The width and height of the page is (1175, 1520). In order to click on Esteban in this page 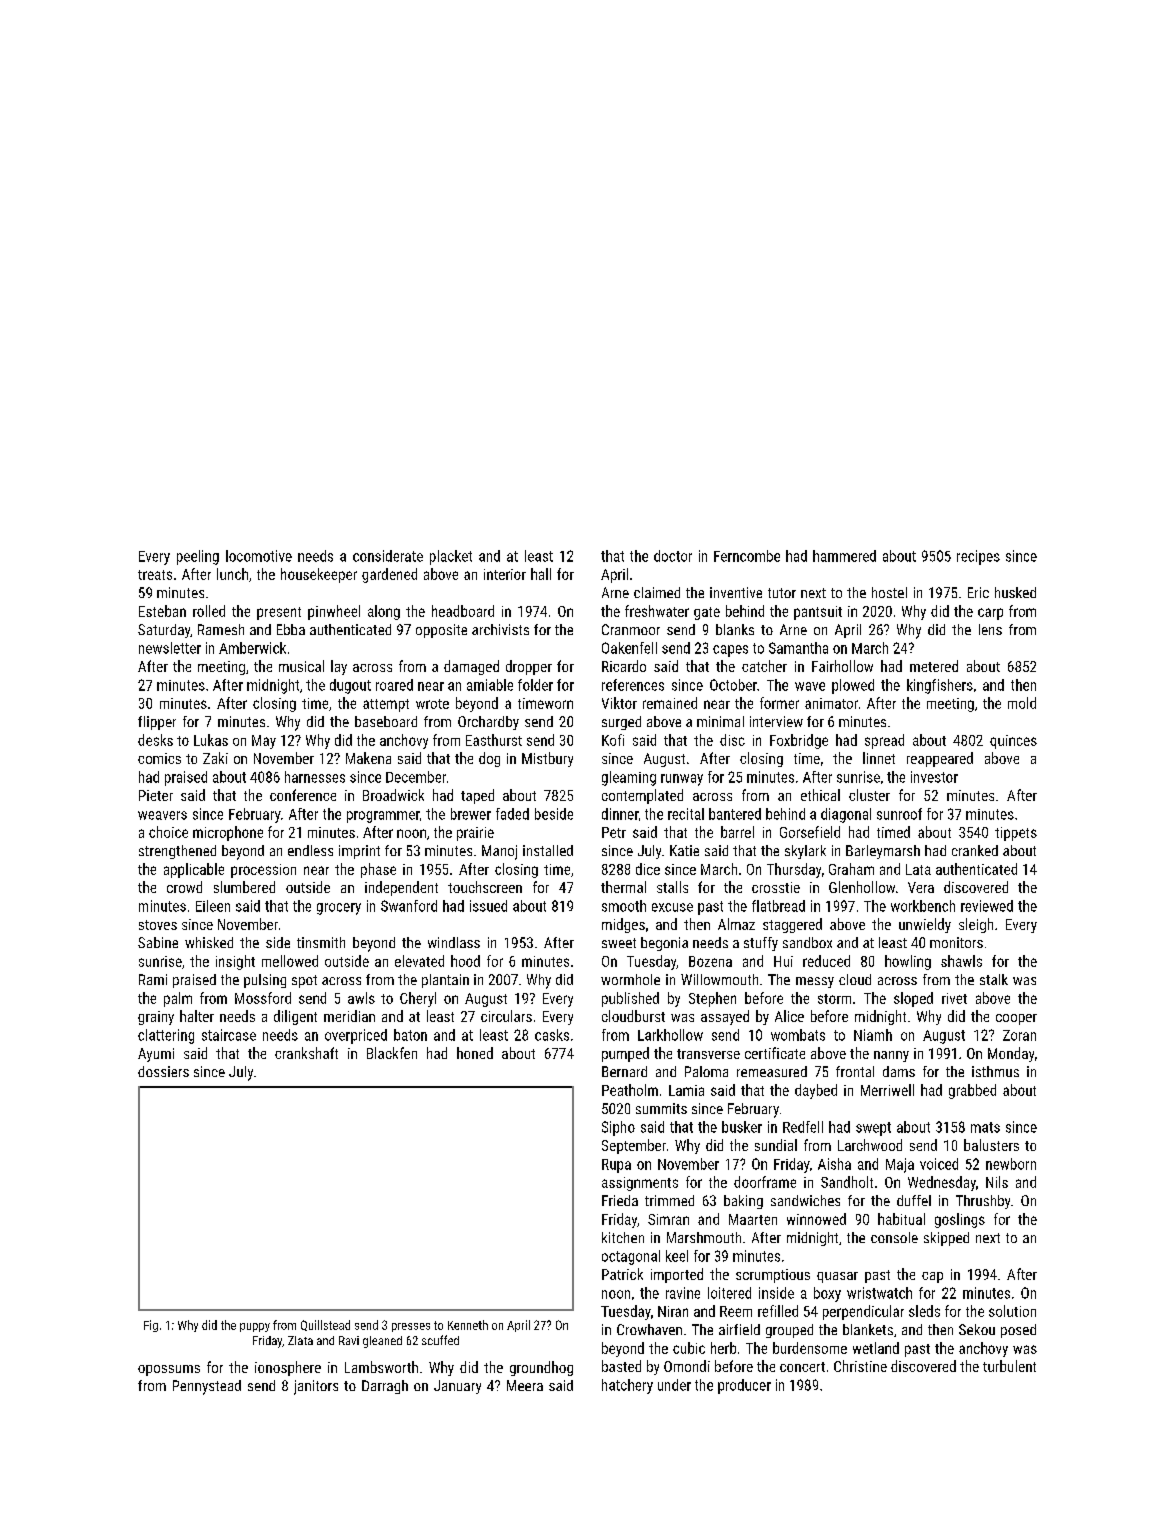, I will do `click(162, 611)`.
